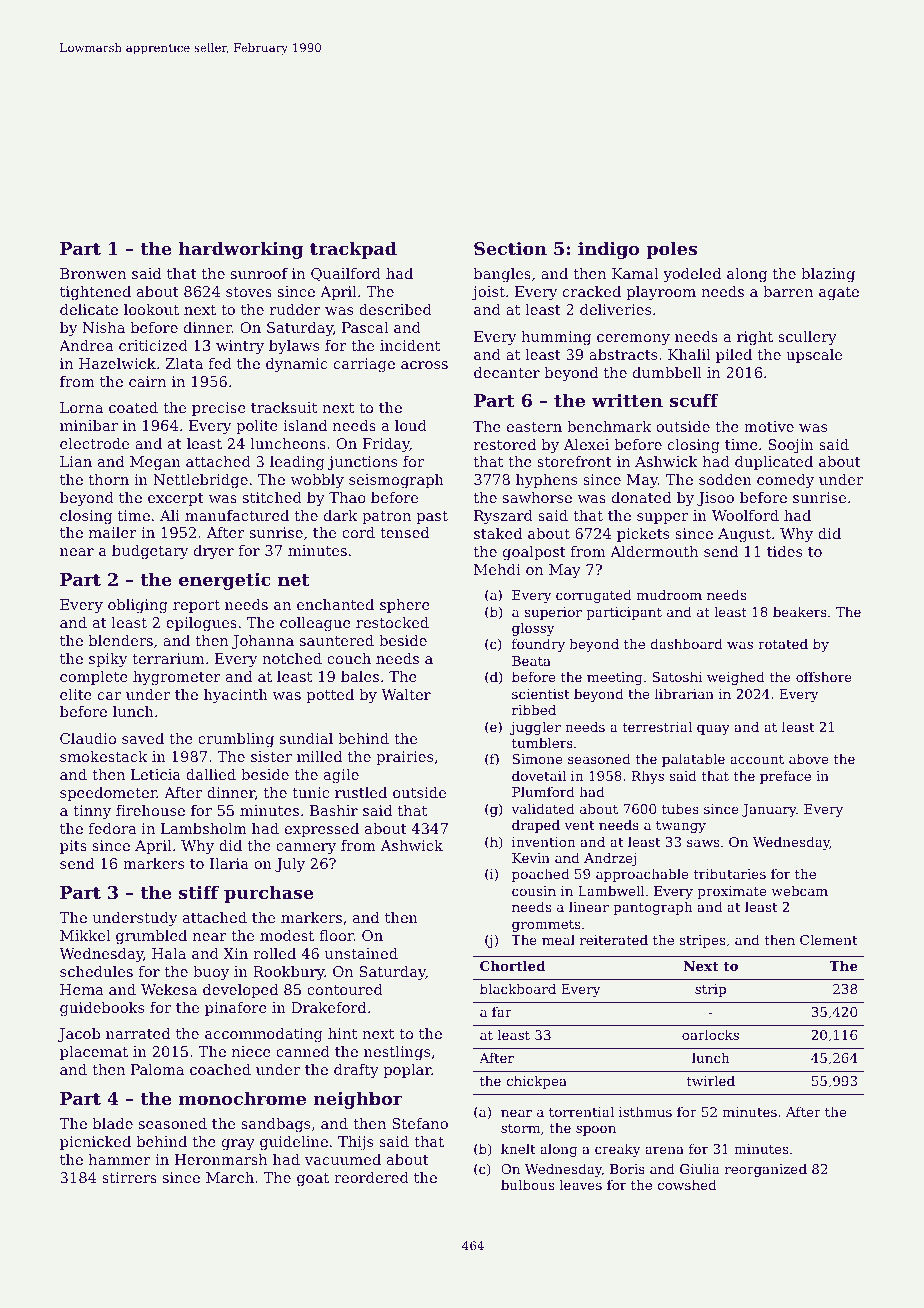  What do you see at coordinates (362, 463) in the page?
I see `junctions` at bounding box center [362, 463].
